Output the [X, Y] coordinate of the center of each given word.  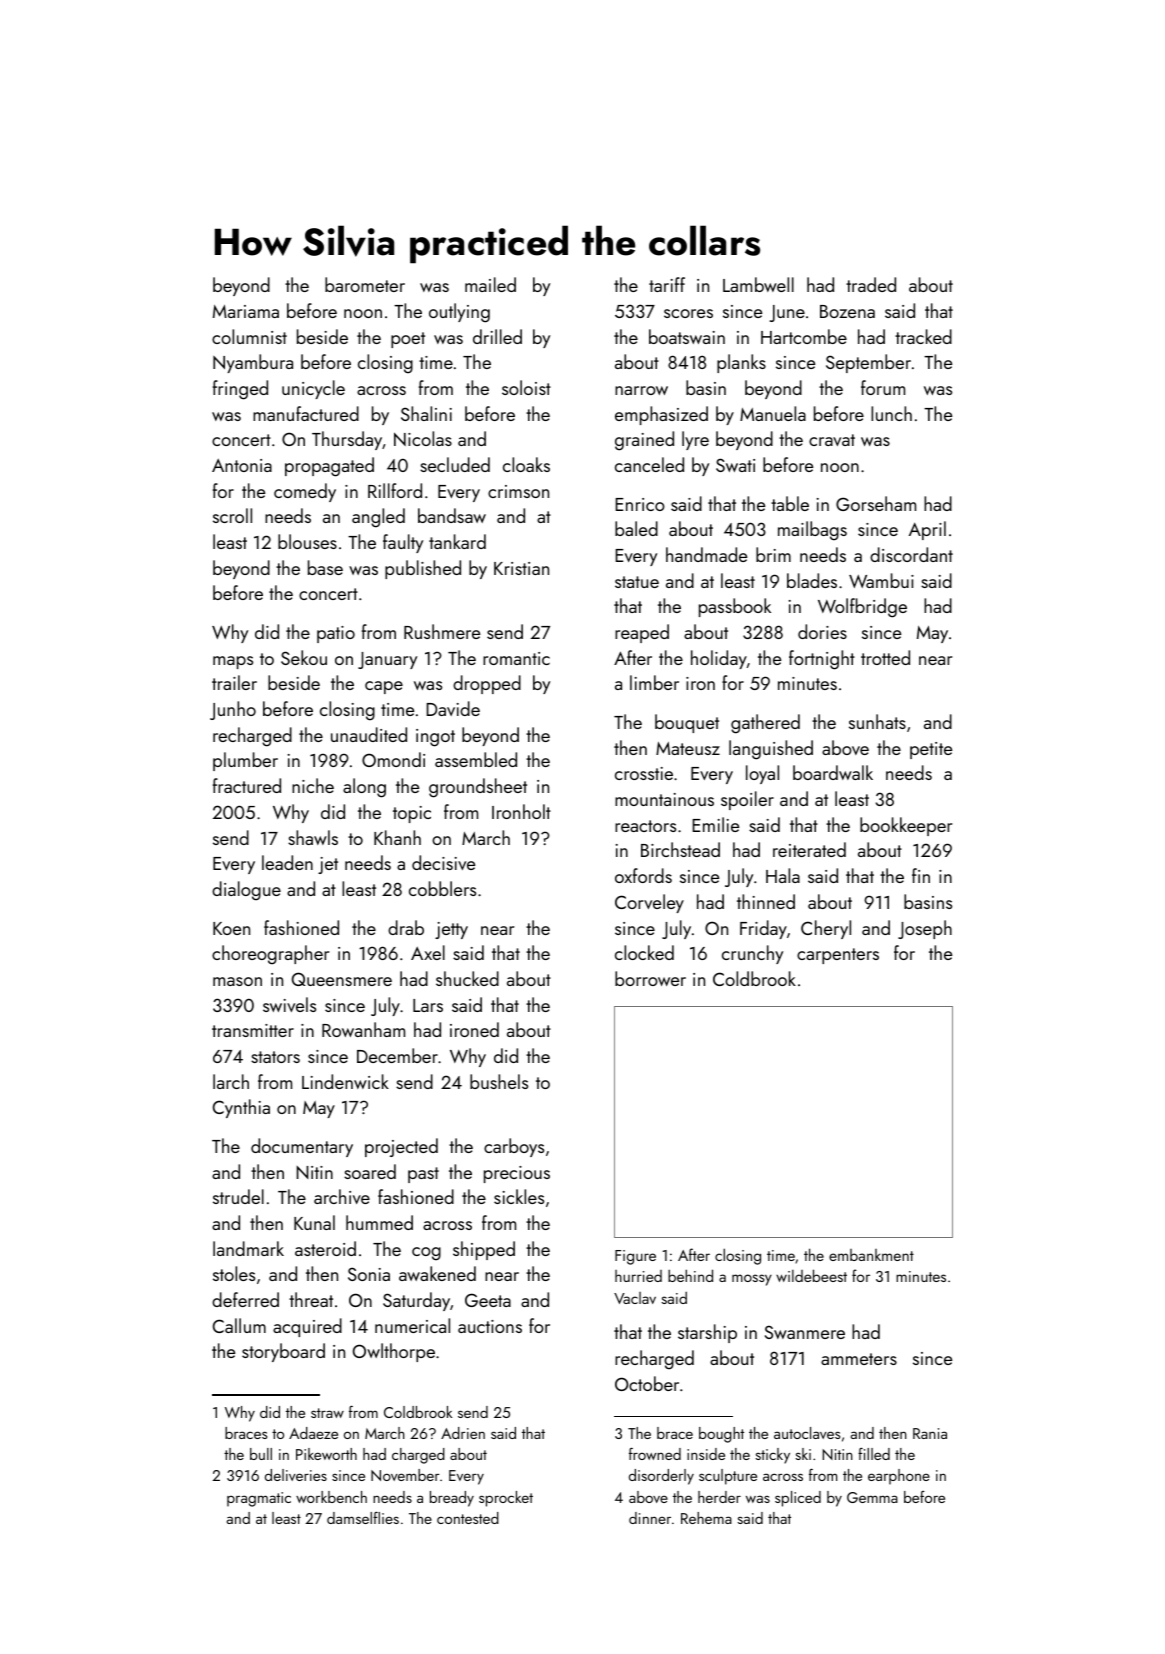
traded [871, 284]
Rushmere [442, 631]
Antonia [242, 465]
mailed [490, 284]
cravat [832, 440]
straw [327, 1413]
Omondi [393, 759]
